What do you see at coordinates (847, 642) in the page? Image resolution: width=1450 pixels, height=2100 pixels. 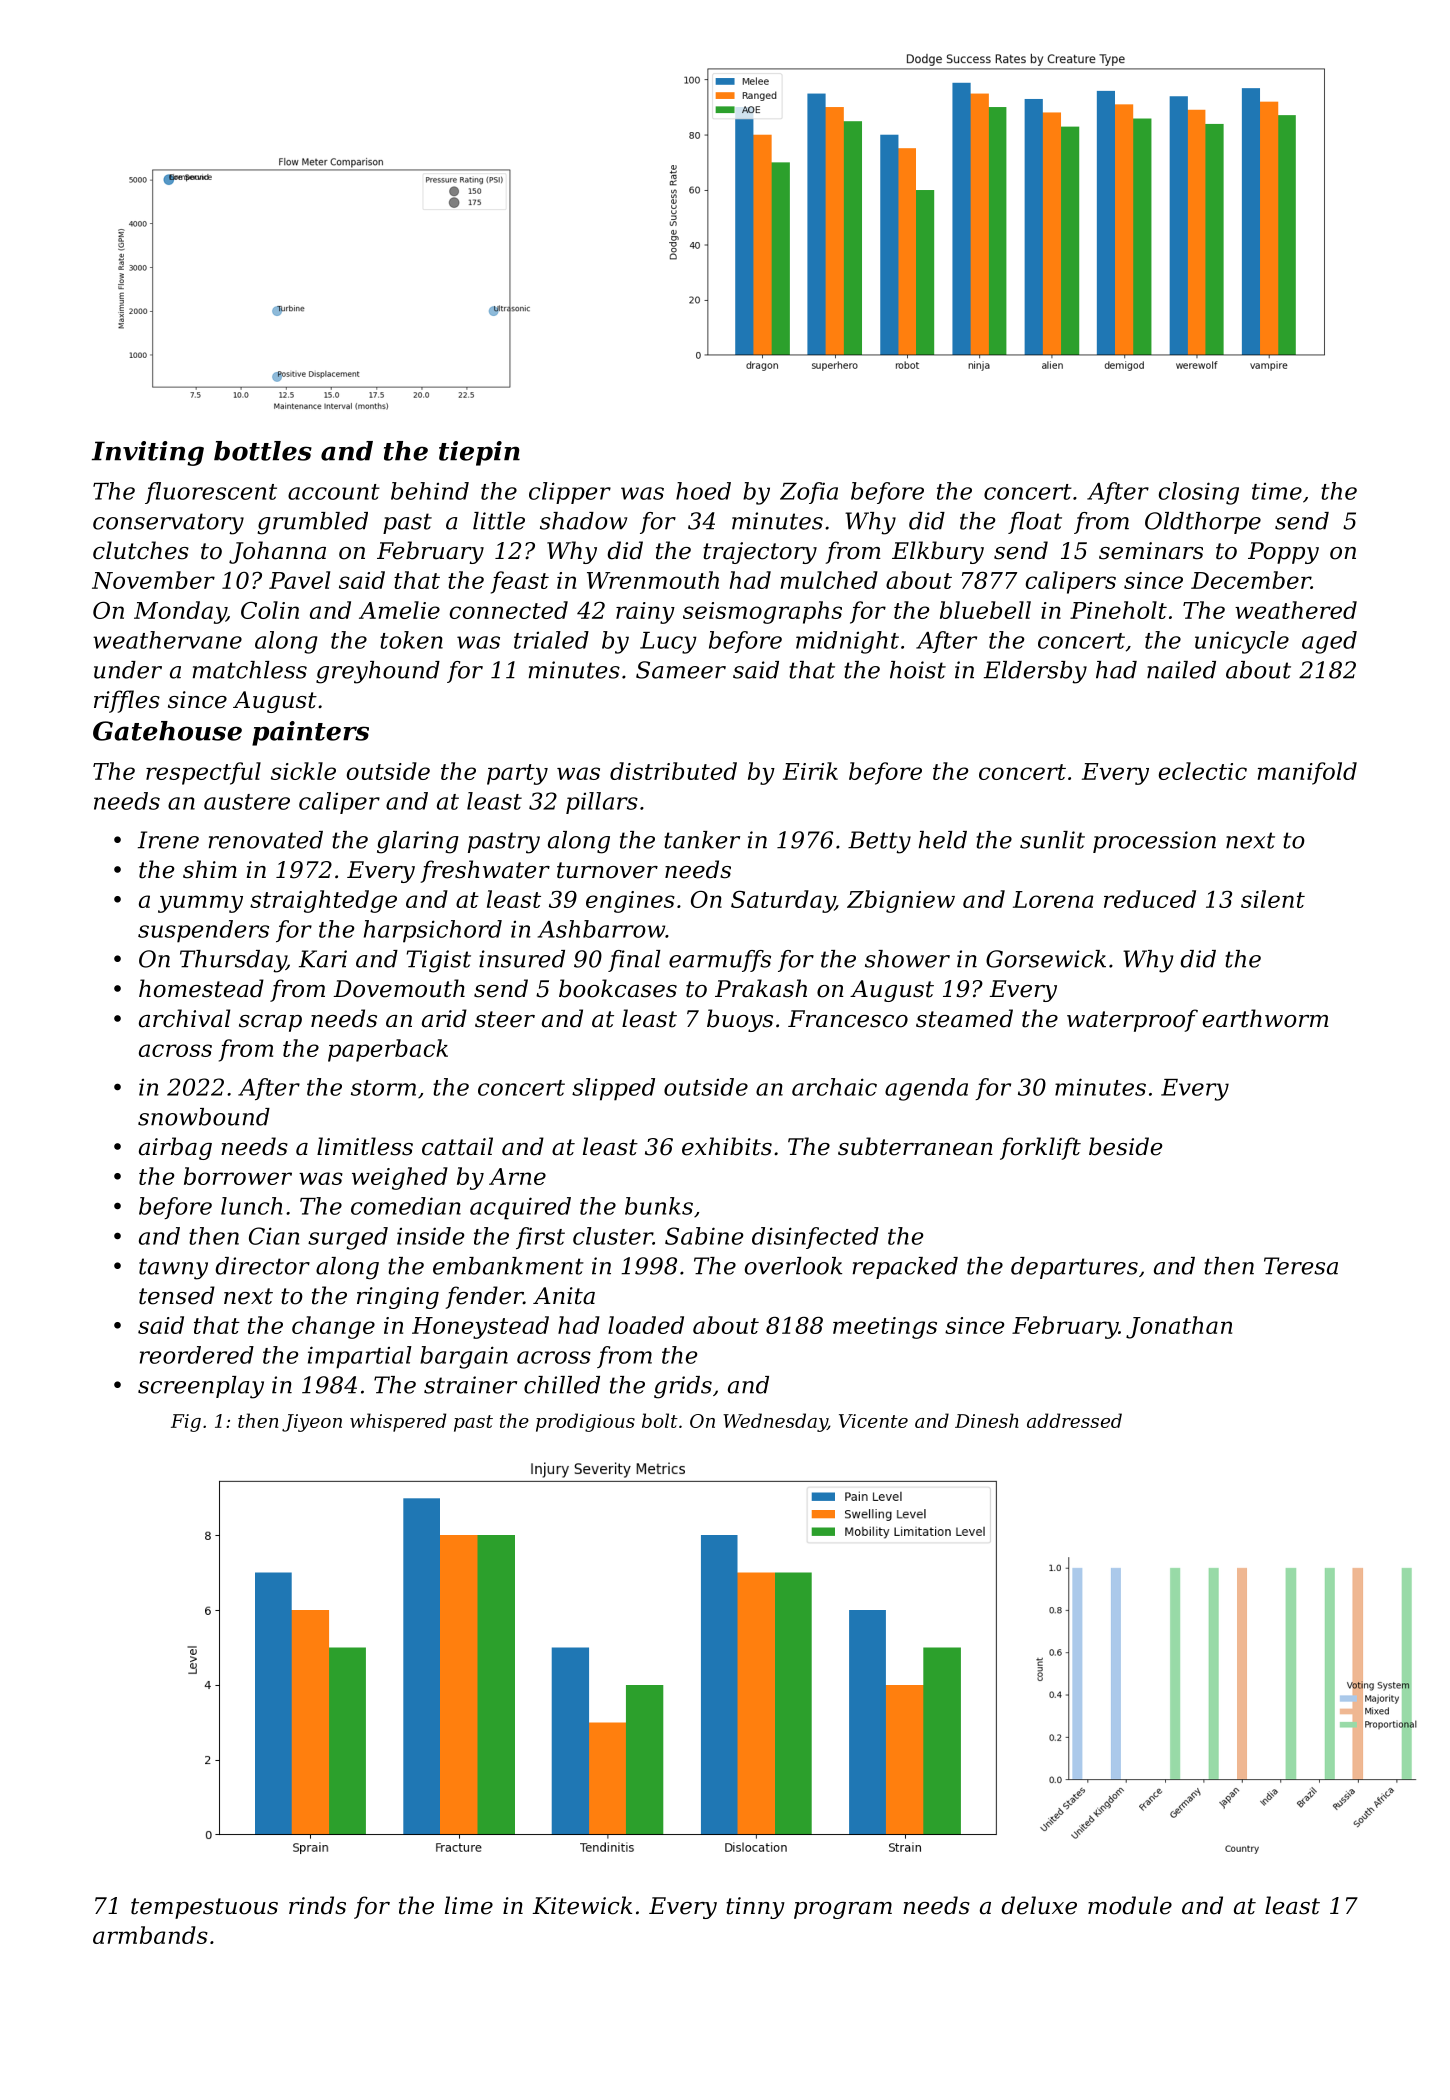 I see `midnight` at bounding box center [847, 642].
